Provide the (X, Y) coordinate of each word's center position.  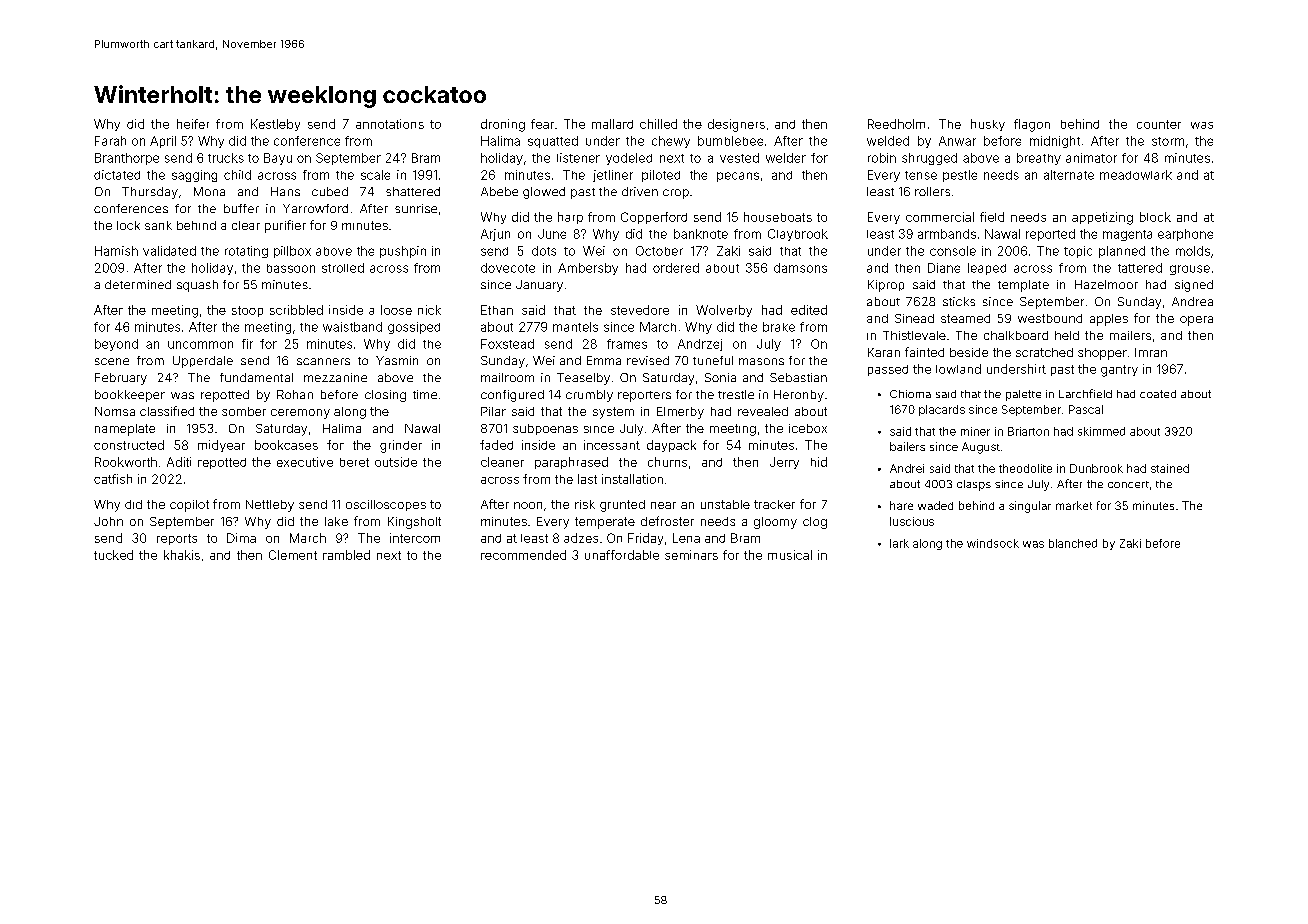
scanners (323, 361)
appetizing (1102, 218)
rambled (346, 555)
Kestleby (275, 125)
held (1067, 335)
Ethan (497, 310)
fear (542, 124)
